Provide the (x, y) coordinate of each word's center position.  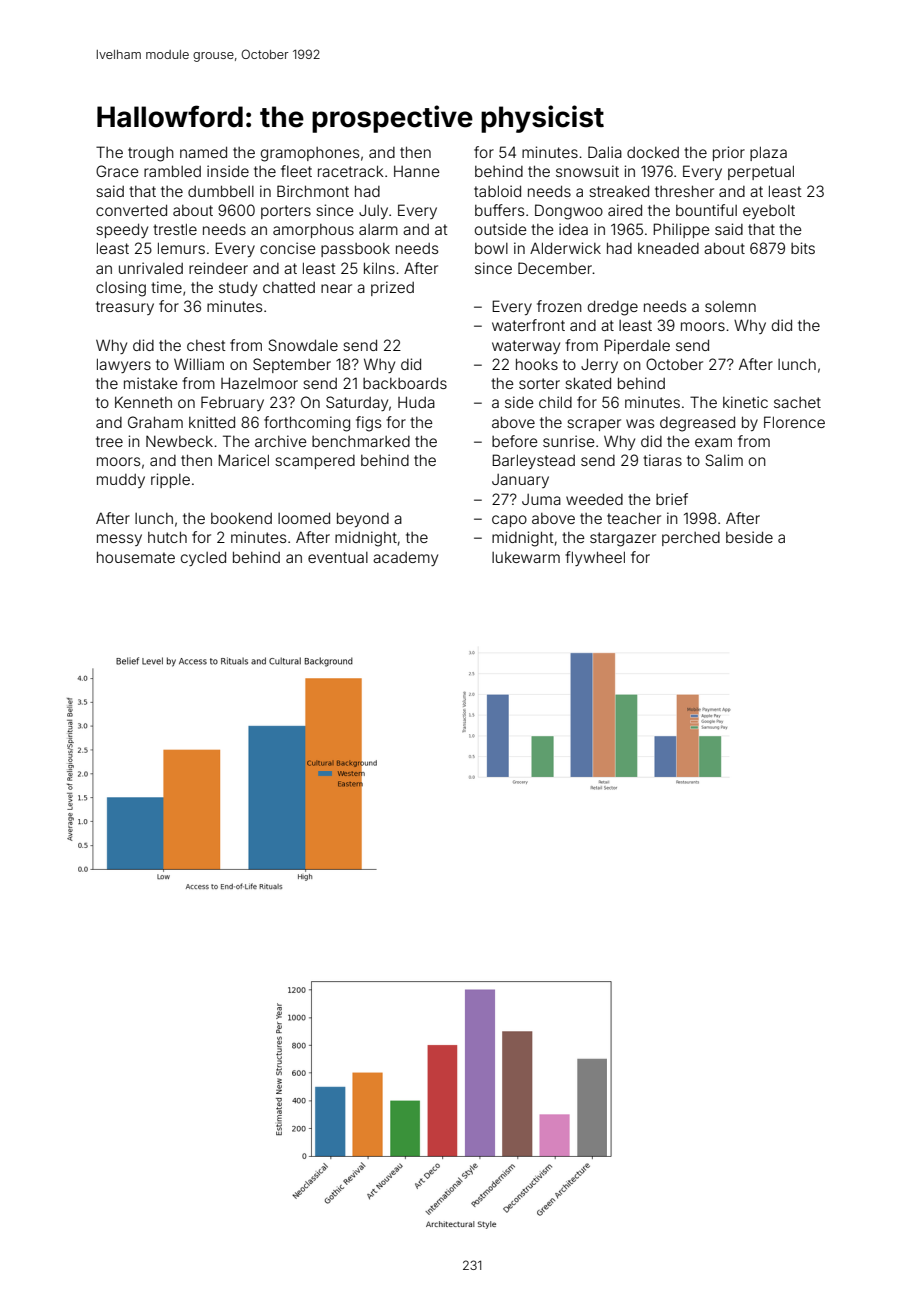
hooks (537, 364)
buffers (499, 210)
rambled (172, 171)
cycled (203, 558)
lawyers (124, 365)
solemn (730, 306)
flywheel (595, 558)
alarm (378, 229)
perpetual (761, 172)
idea (573, 229)
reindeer (218, 268)
